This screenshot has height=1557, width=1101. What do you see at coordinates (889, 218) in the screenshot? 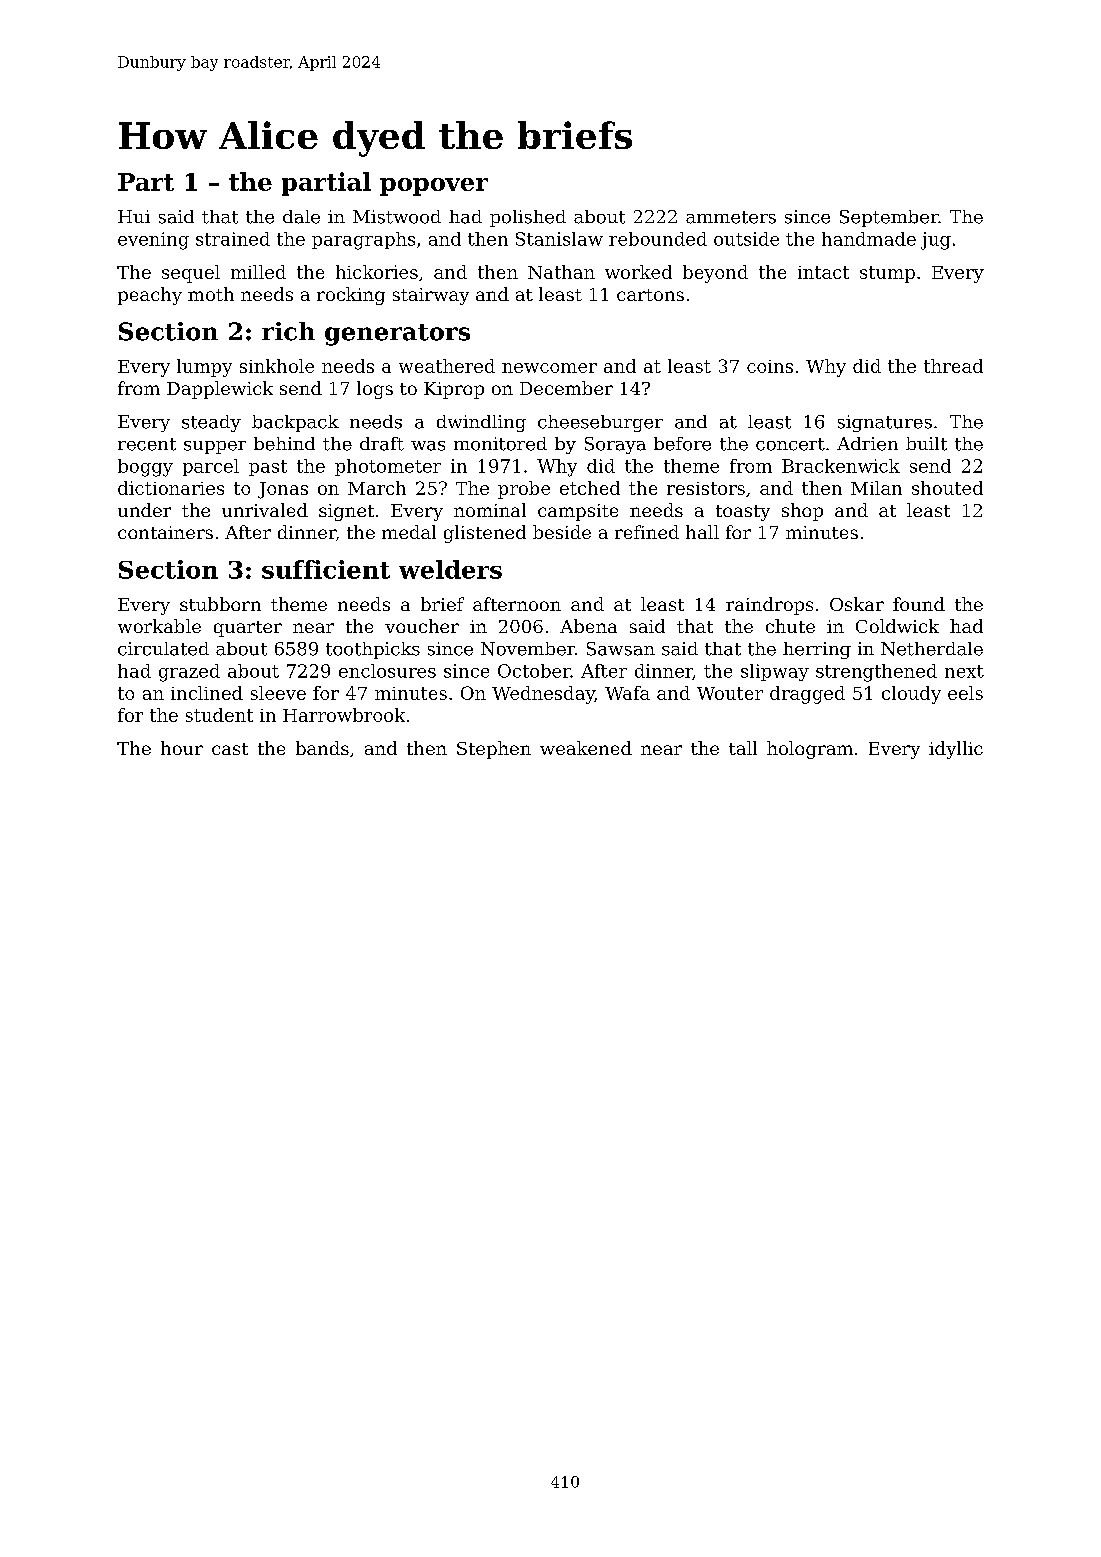
I see `September` at bounding box center [889, 218].
